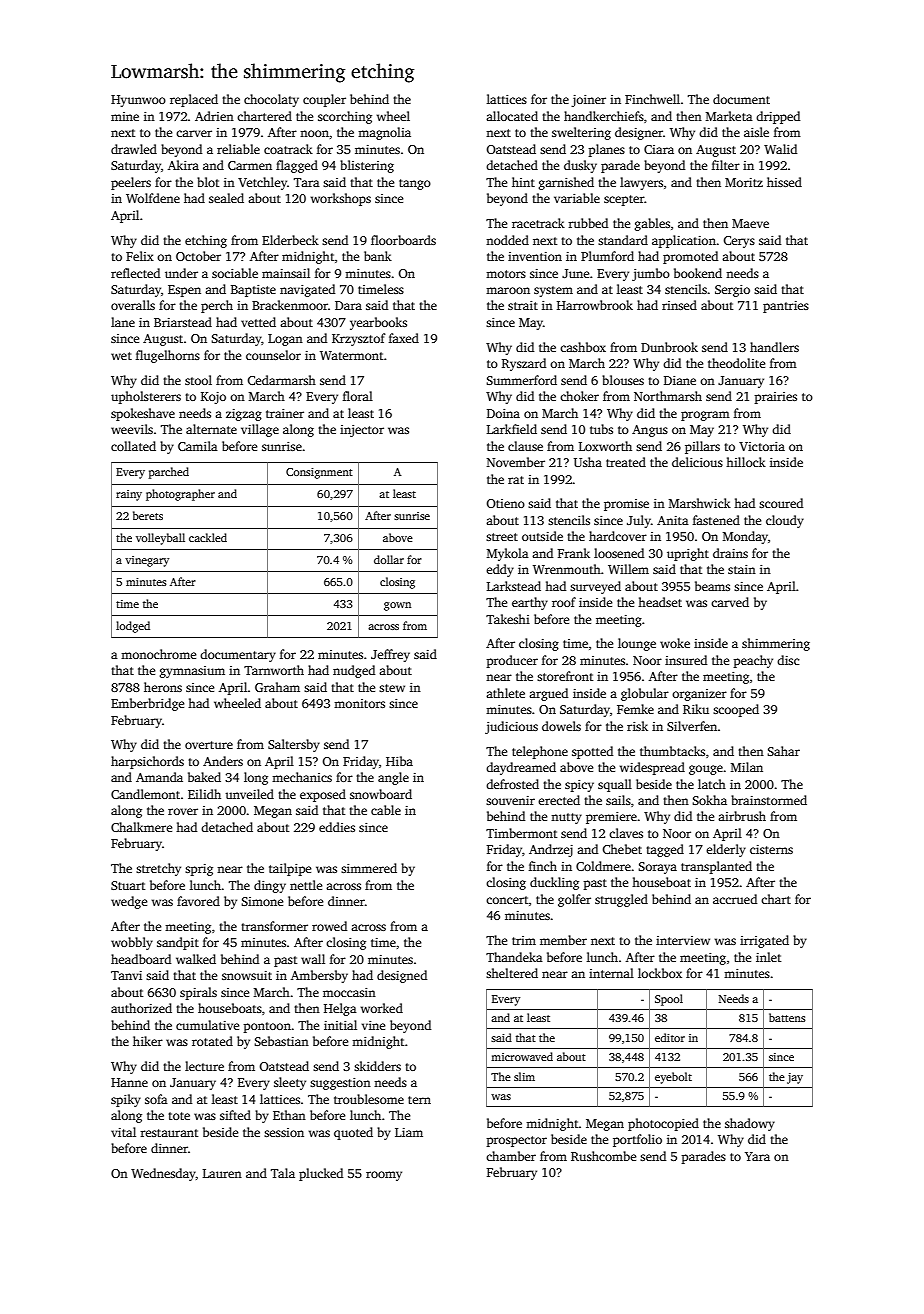 Image resolution: width=924 pixels, height=1314 pixels. Describe the element at coordinates (281, 380) in the screenshot. I see `Cedarmarsh` at that location.
